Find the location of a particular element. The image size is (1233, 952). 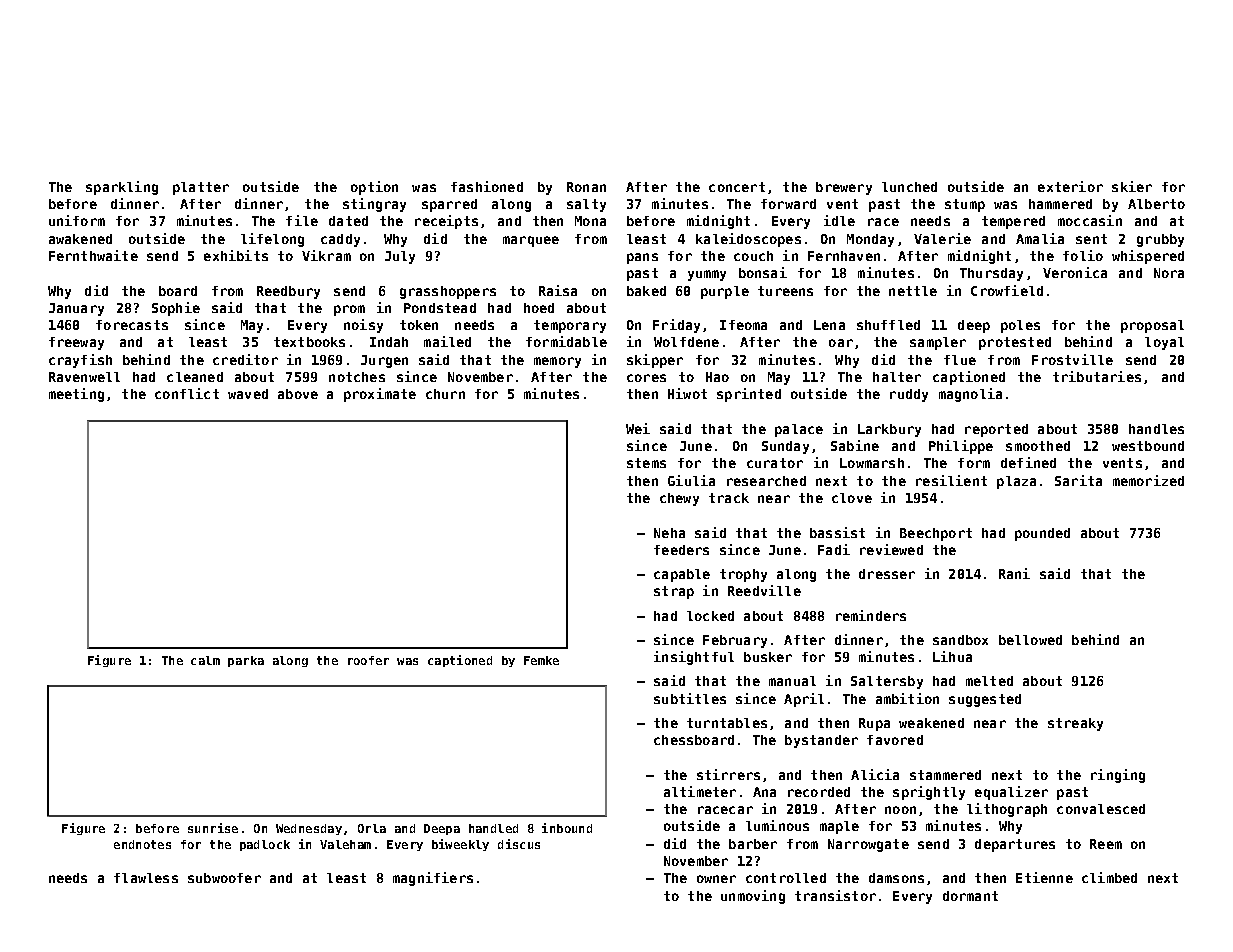

skier is located at coordinates (1132, 186).
